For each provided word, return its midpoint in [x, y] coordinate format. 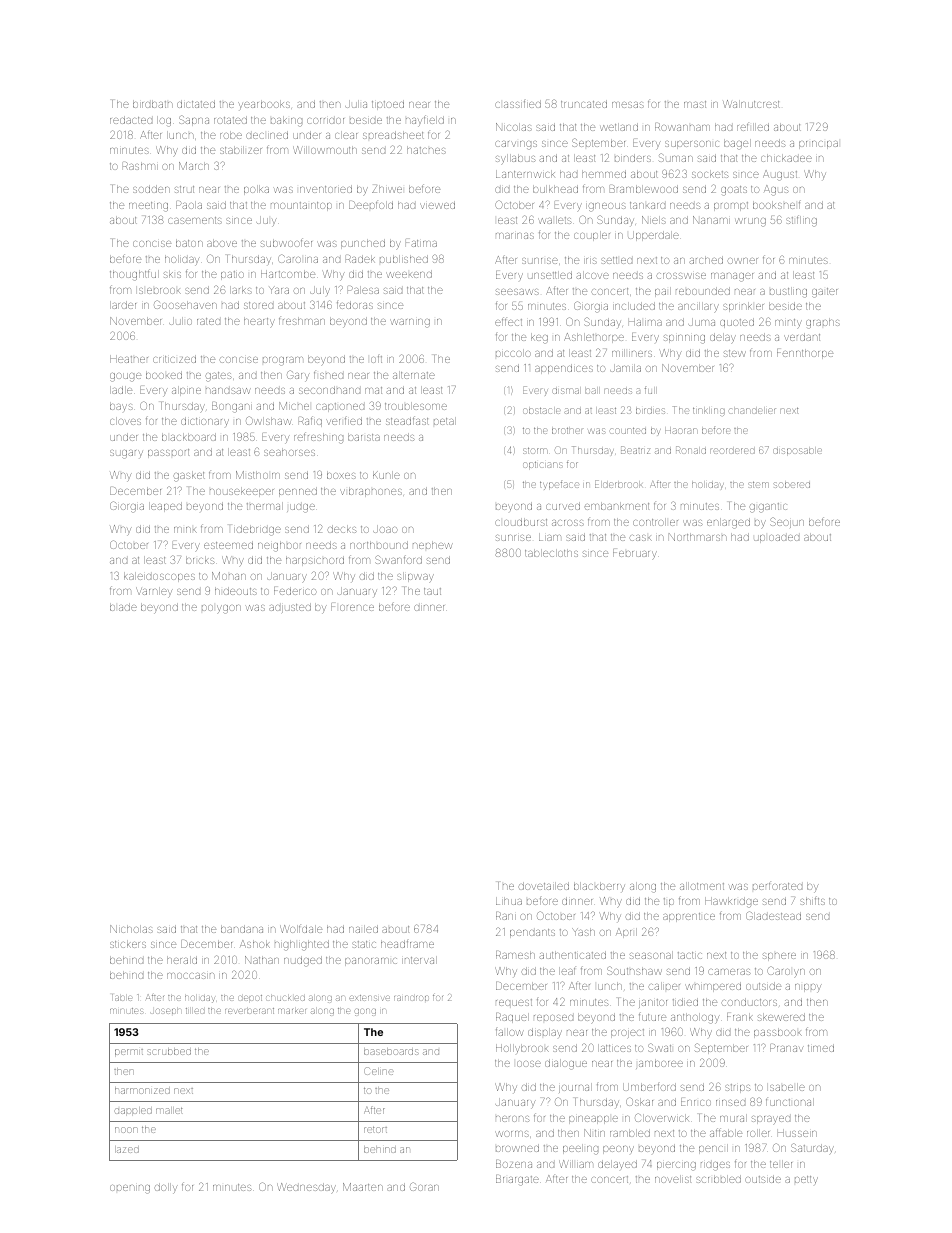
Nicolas [514, 127]
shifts [812, 900]
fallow [510, 1032]
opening [130, 1189]
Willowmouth [325, 150]
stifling [801, 221]
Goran [424, 1186]
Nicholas [131, 929]
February [635, 554]
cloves [125, 421]
